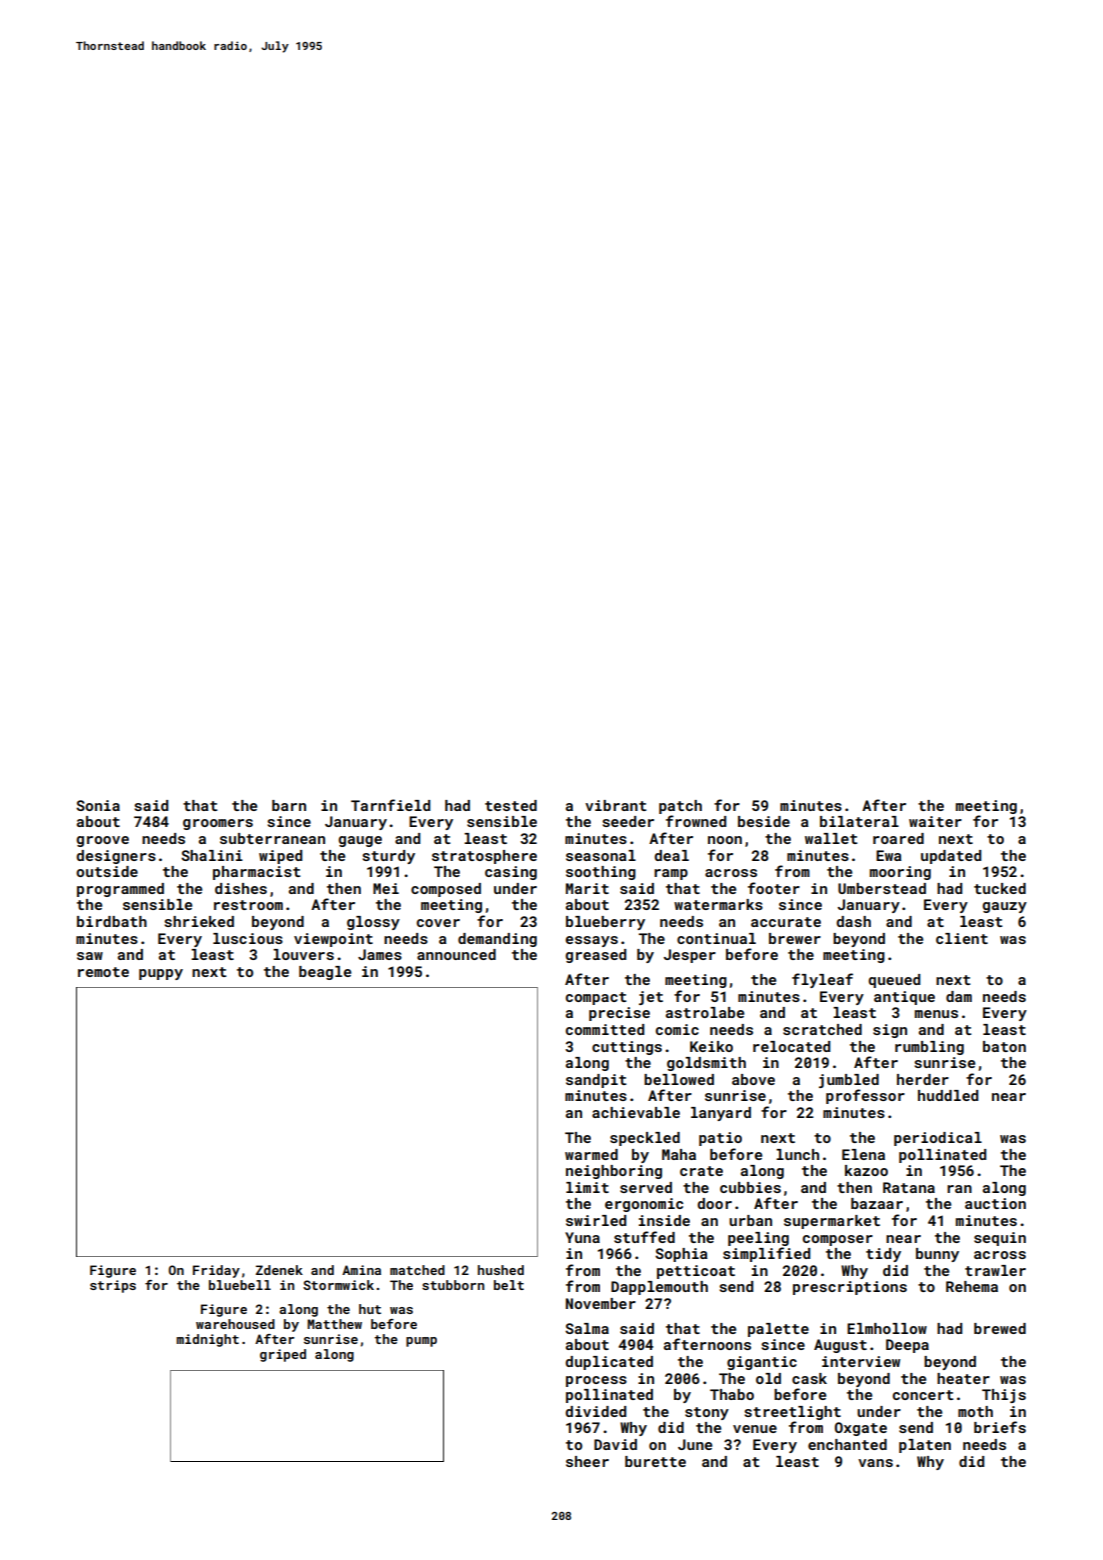  Describe the element at coordinates (616, 805) in the page. I see `vibrant` at that location.
